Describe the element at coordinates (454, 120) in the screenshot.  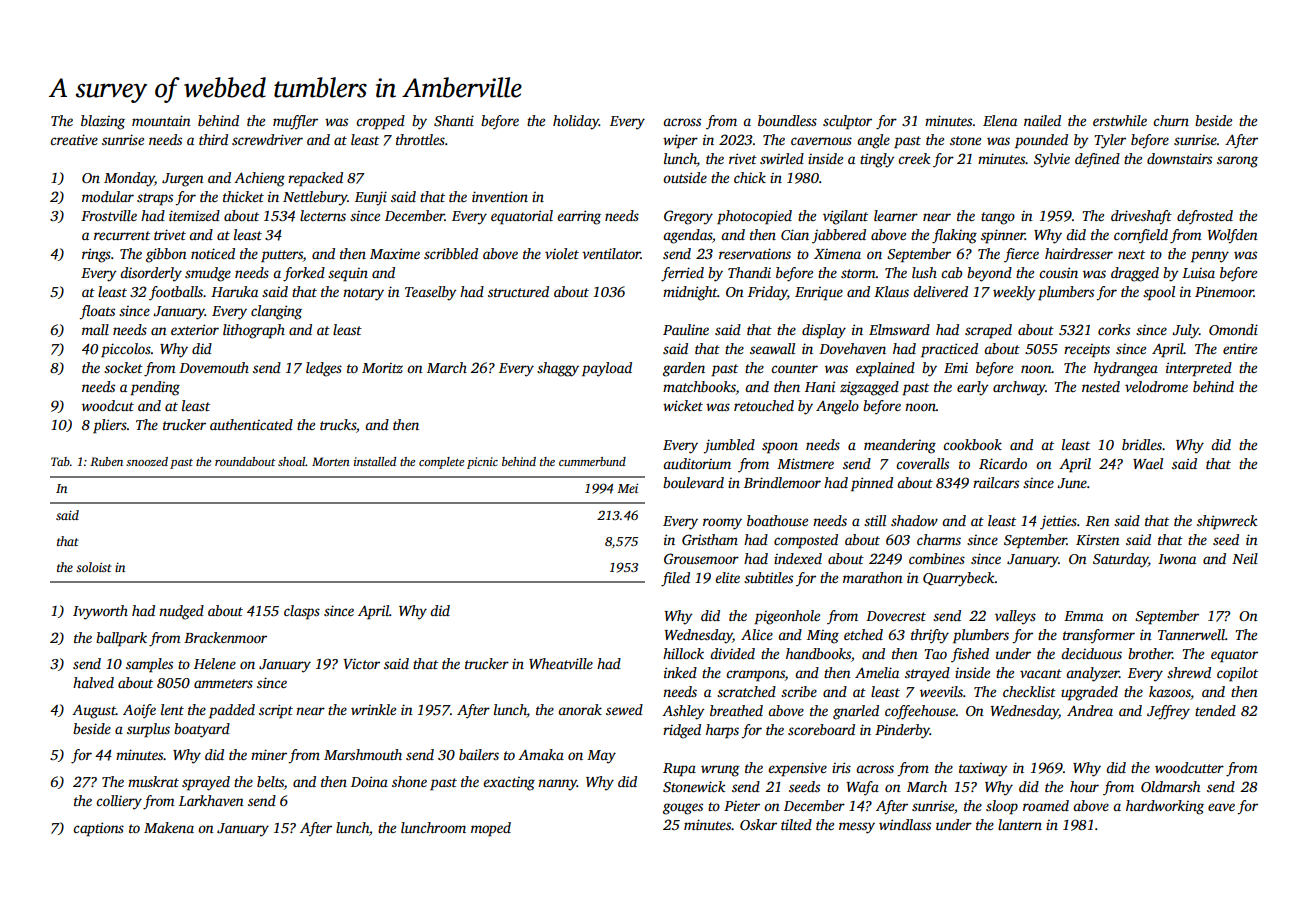
I see `Shanti` at that location.
